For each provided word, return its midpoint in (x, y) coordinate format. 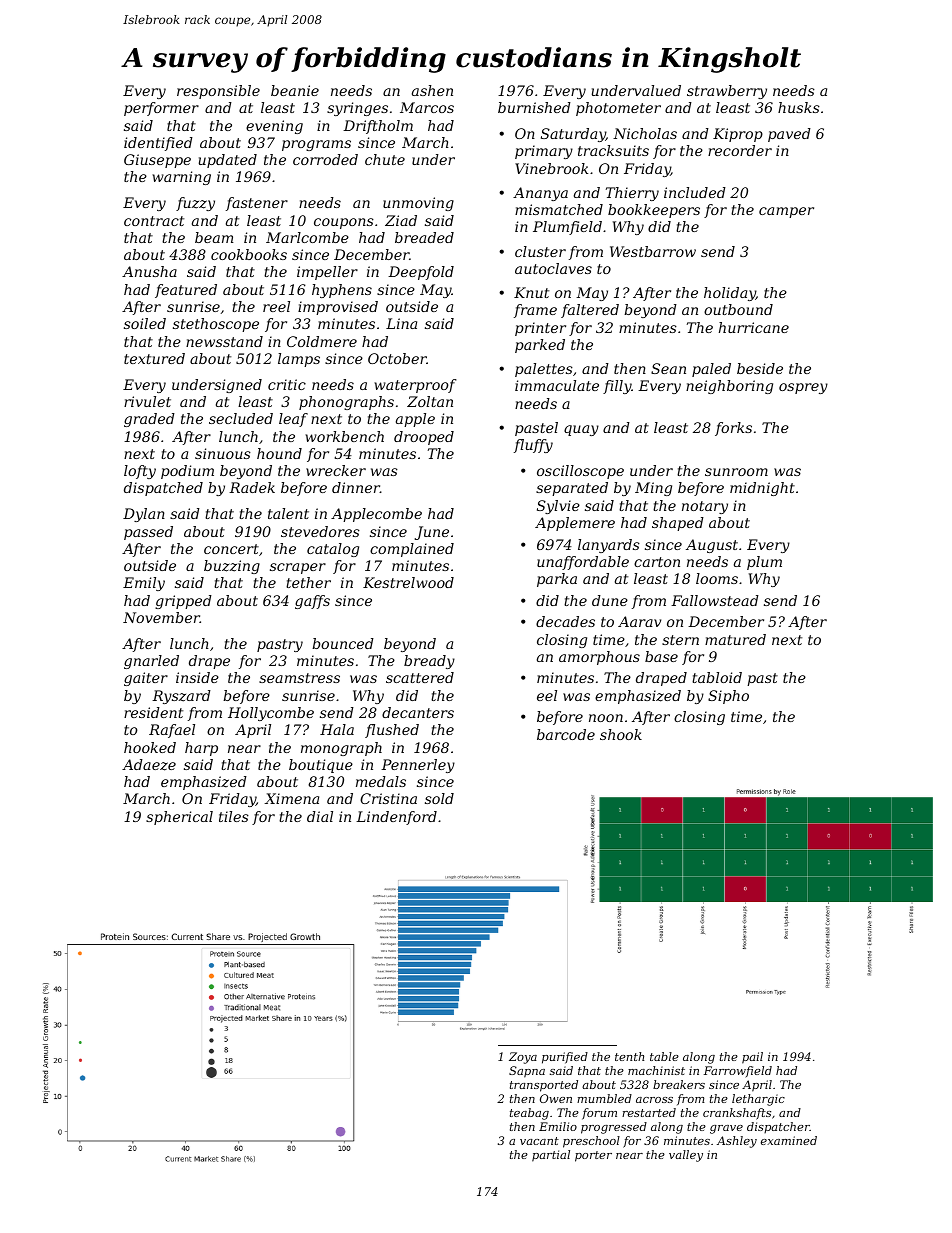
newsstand (224, 341)
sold (439, 798)
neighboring (729, 387)
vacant (539, 1141)
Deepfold (421, 273)
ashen (432, 90)
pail (752, 1058)
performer (161, 109)
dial (320, 816)
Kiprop (738, 135)
